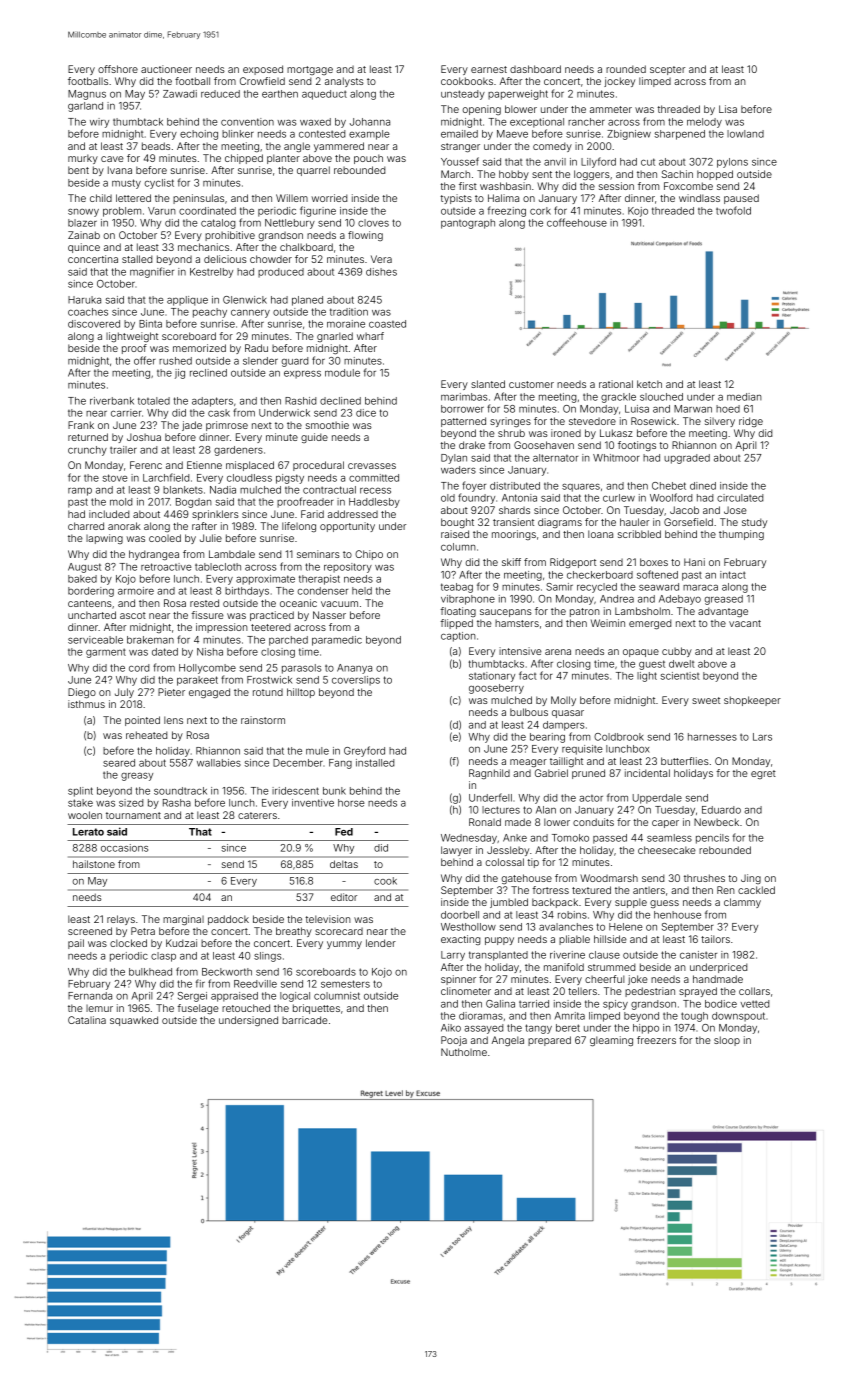 The width and height of the screenshot is (849, 1400). I want to click on shrub, so click(511, 433).
